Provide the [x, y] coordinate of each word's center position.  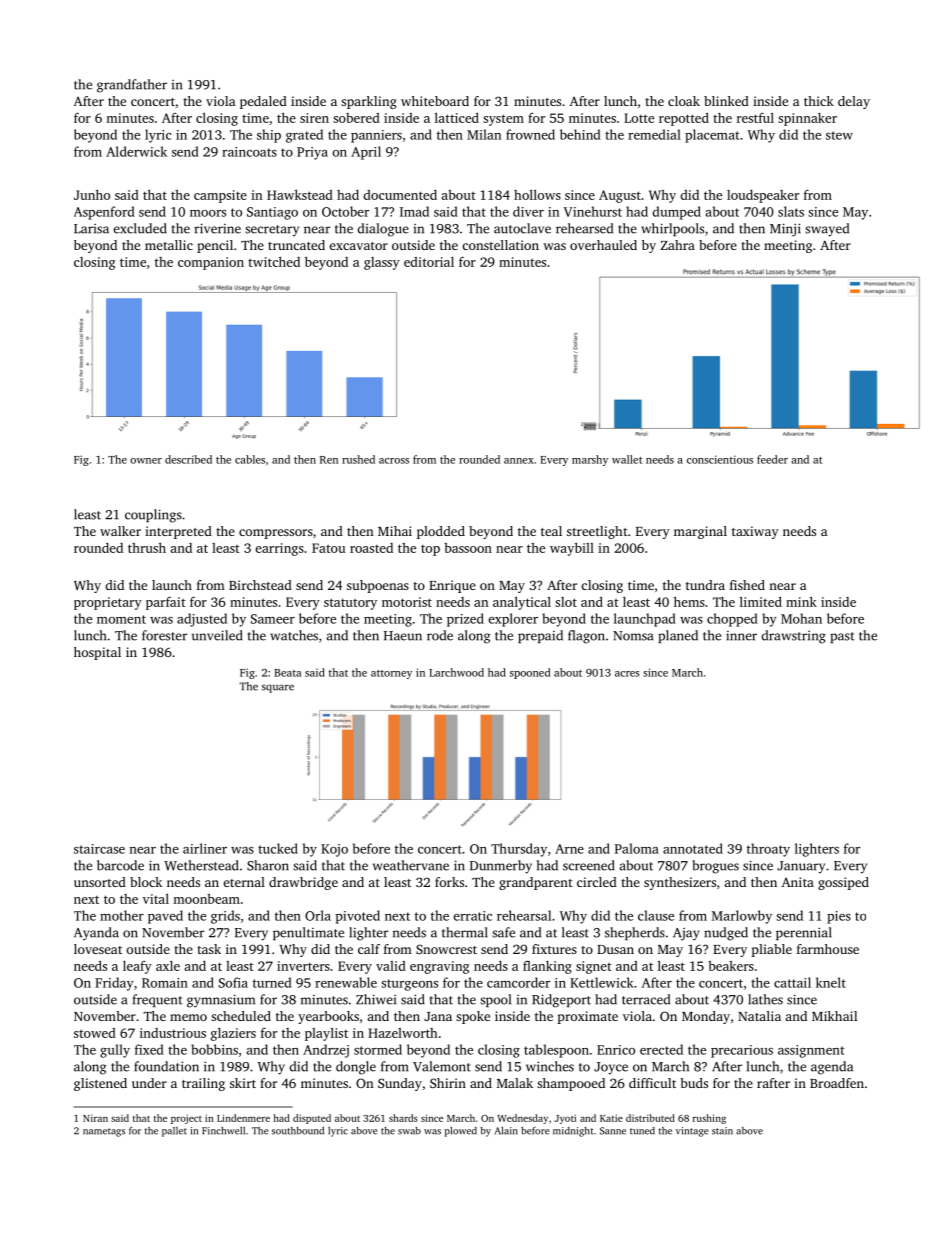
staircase [99, 849]
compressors [276, 534]
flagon [586, 637]
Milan [484, 134]
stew [839, 135]
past [842, 637]
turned [272, 982]
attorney [391, 674]
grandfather [132, 86]
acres [627, 674]
